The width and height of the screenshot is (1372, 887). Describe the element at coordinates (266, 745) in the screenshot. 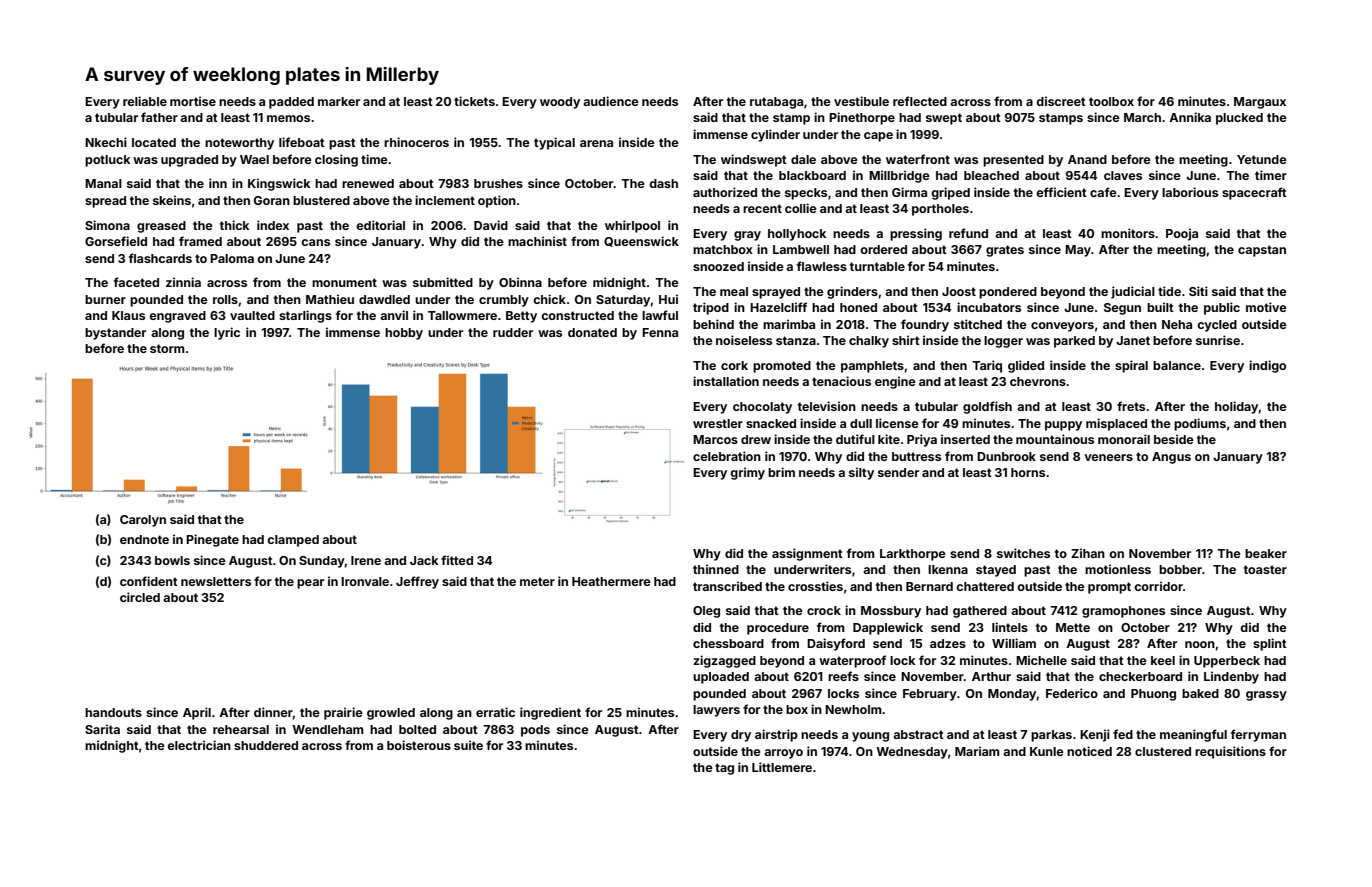

I see `shuddered` at that location.
